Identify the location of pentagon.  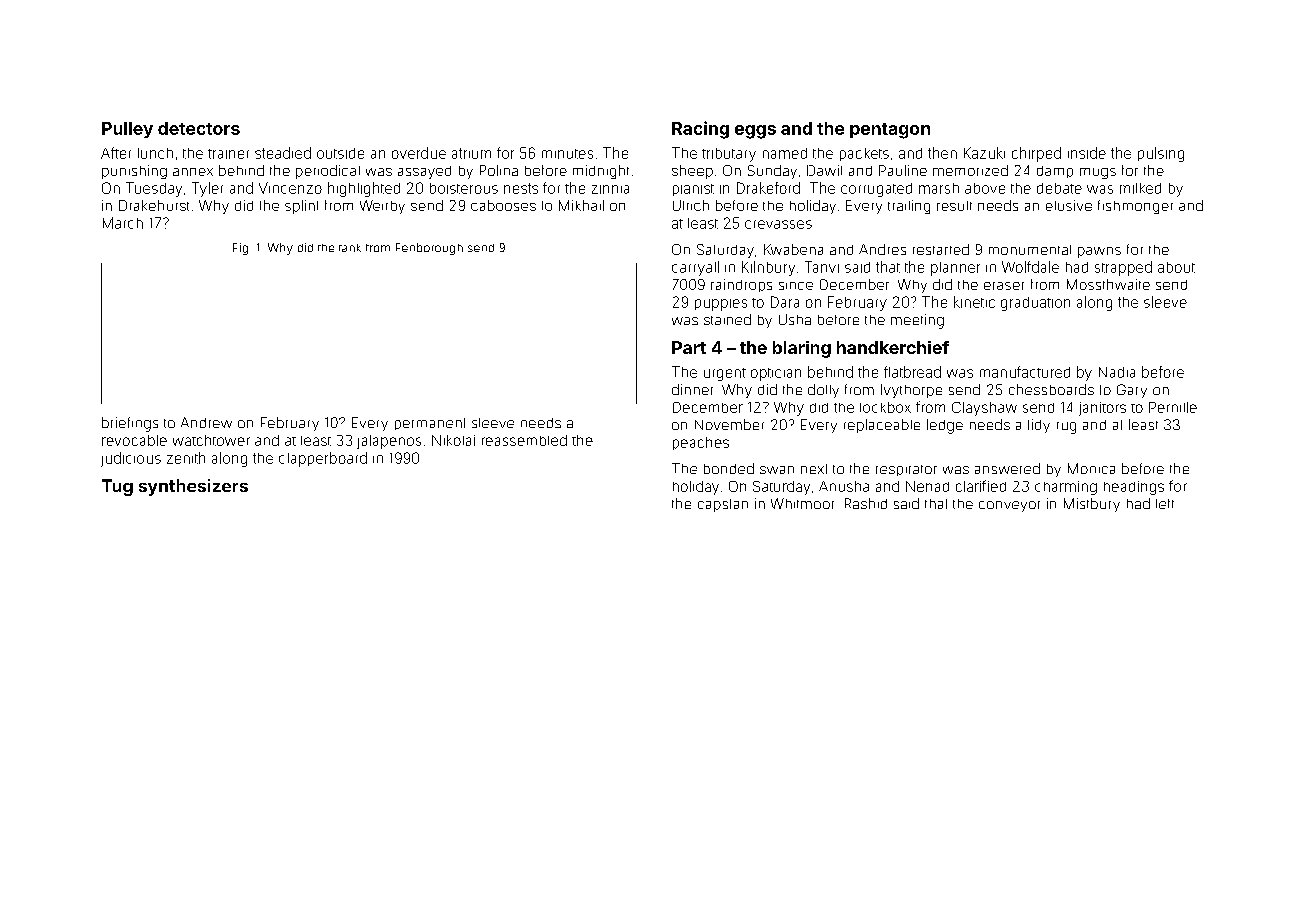
(890, 131).
